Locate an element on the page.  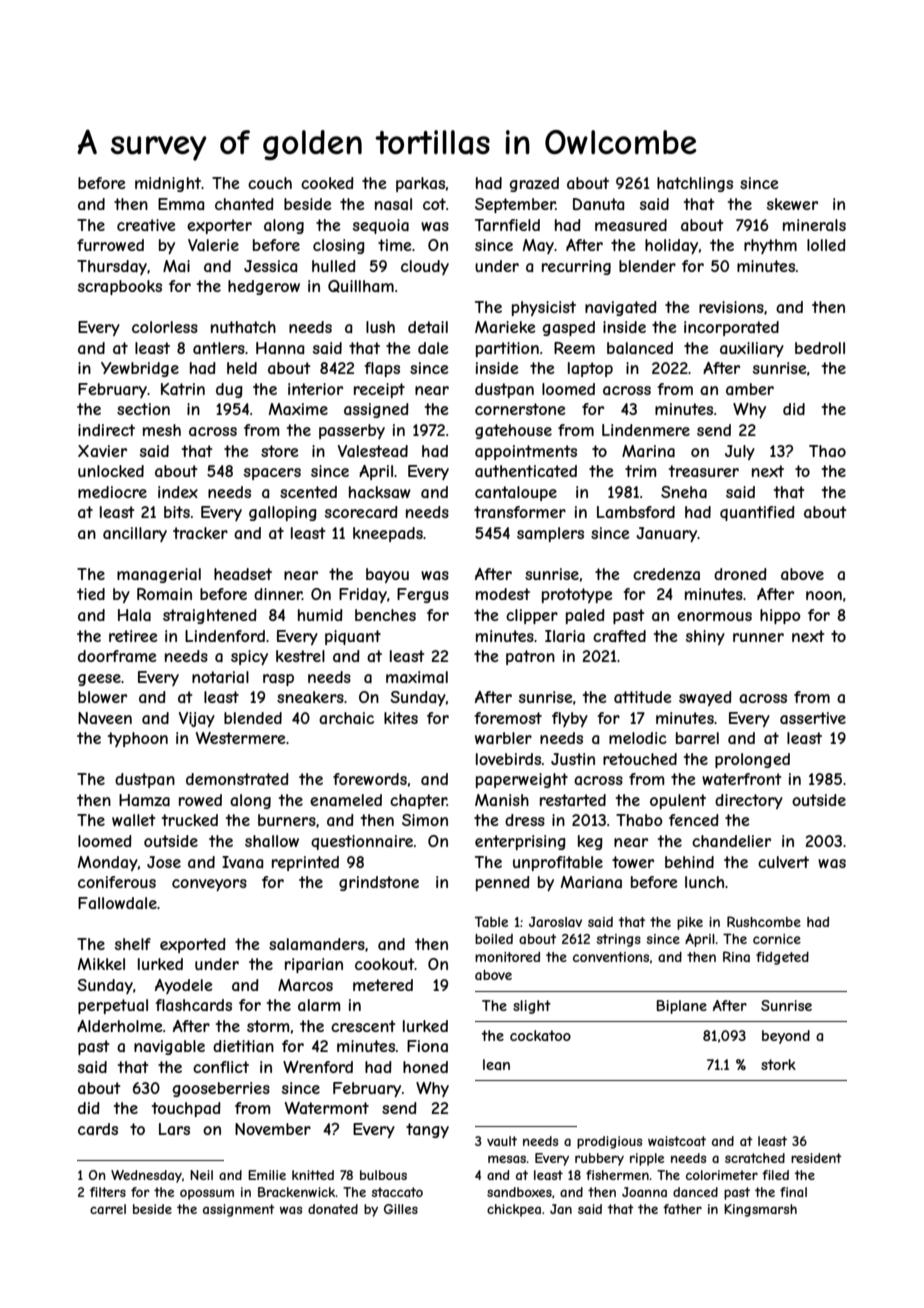
midnight is located at coordinates (168, 184).
